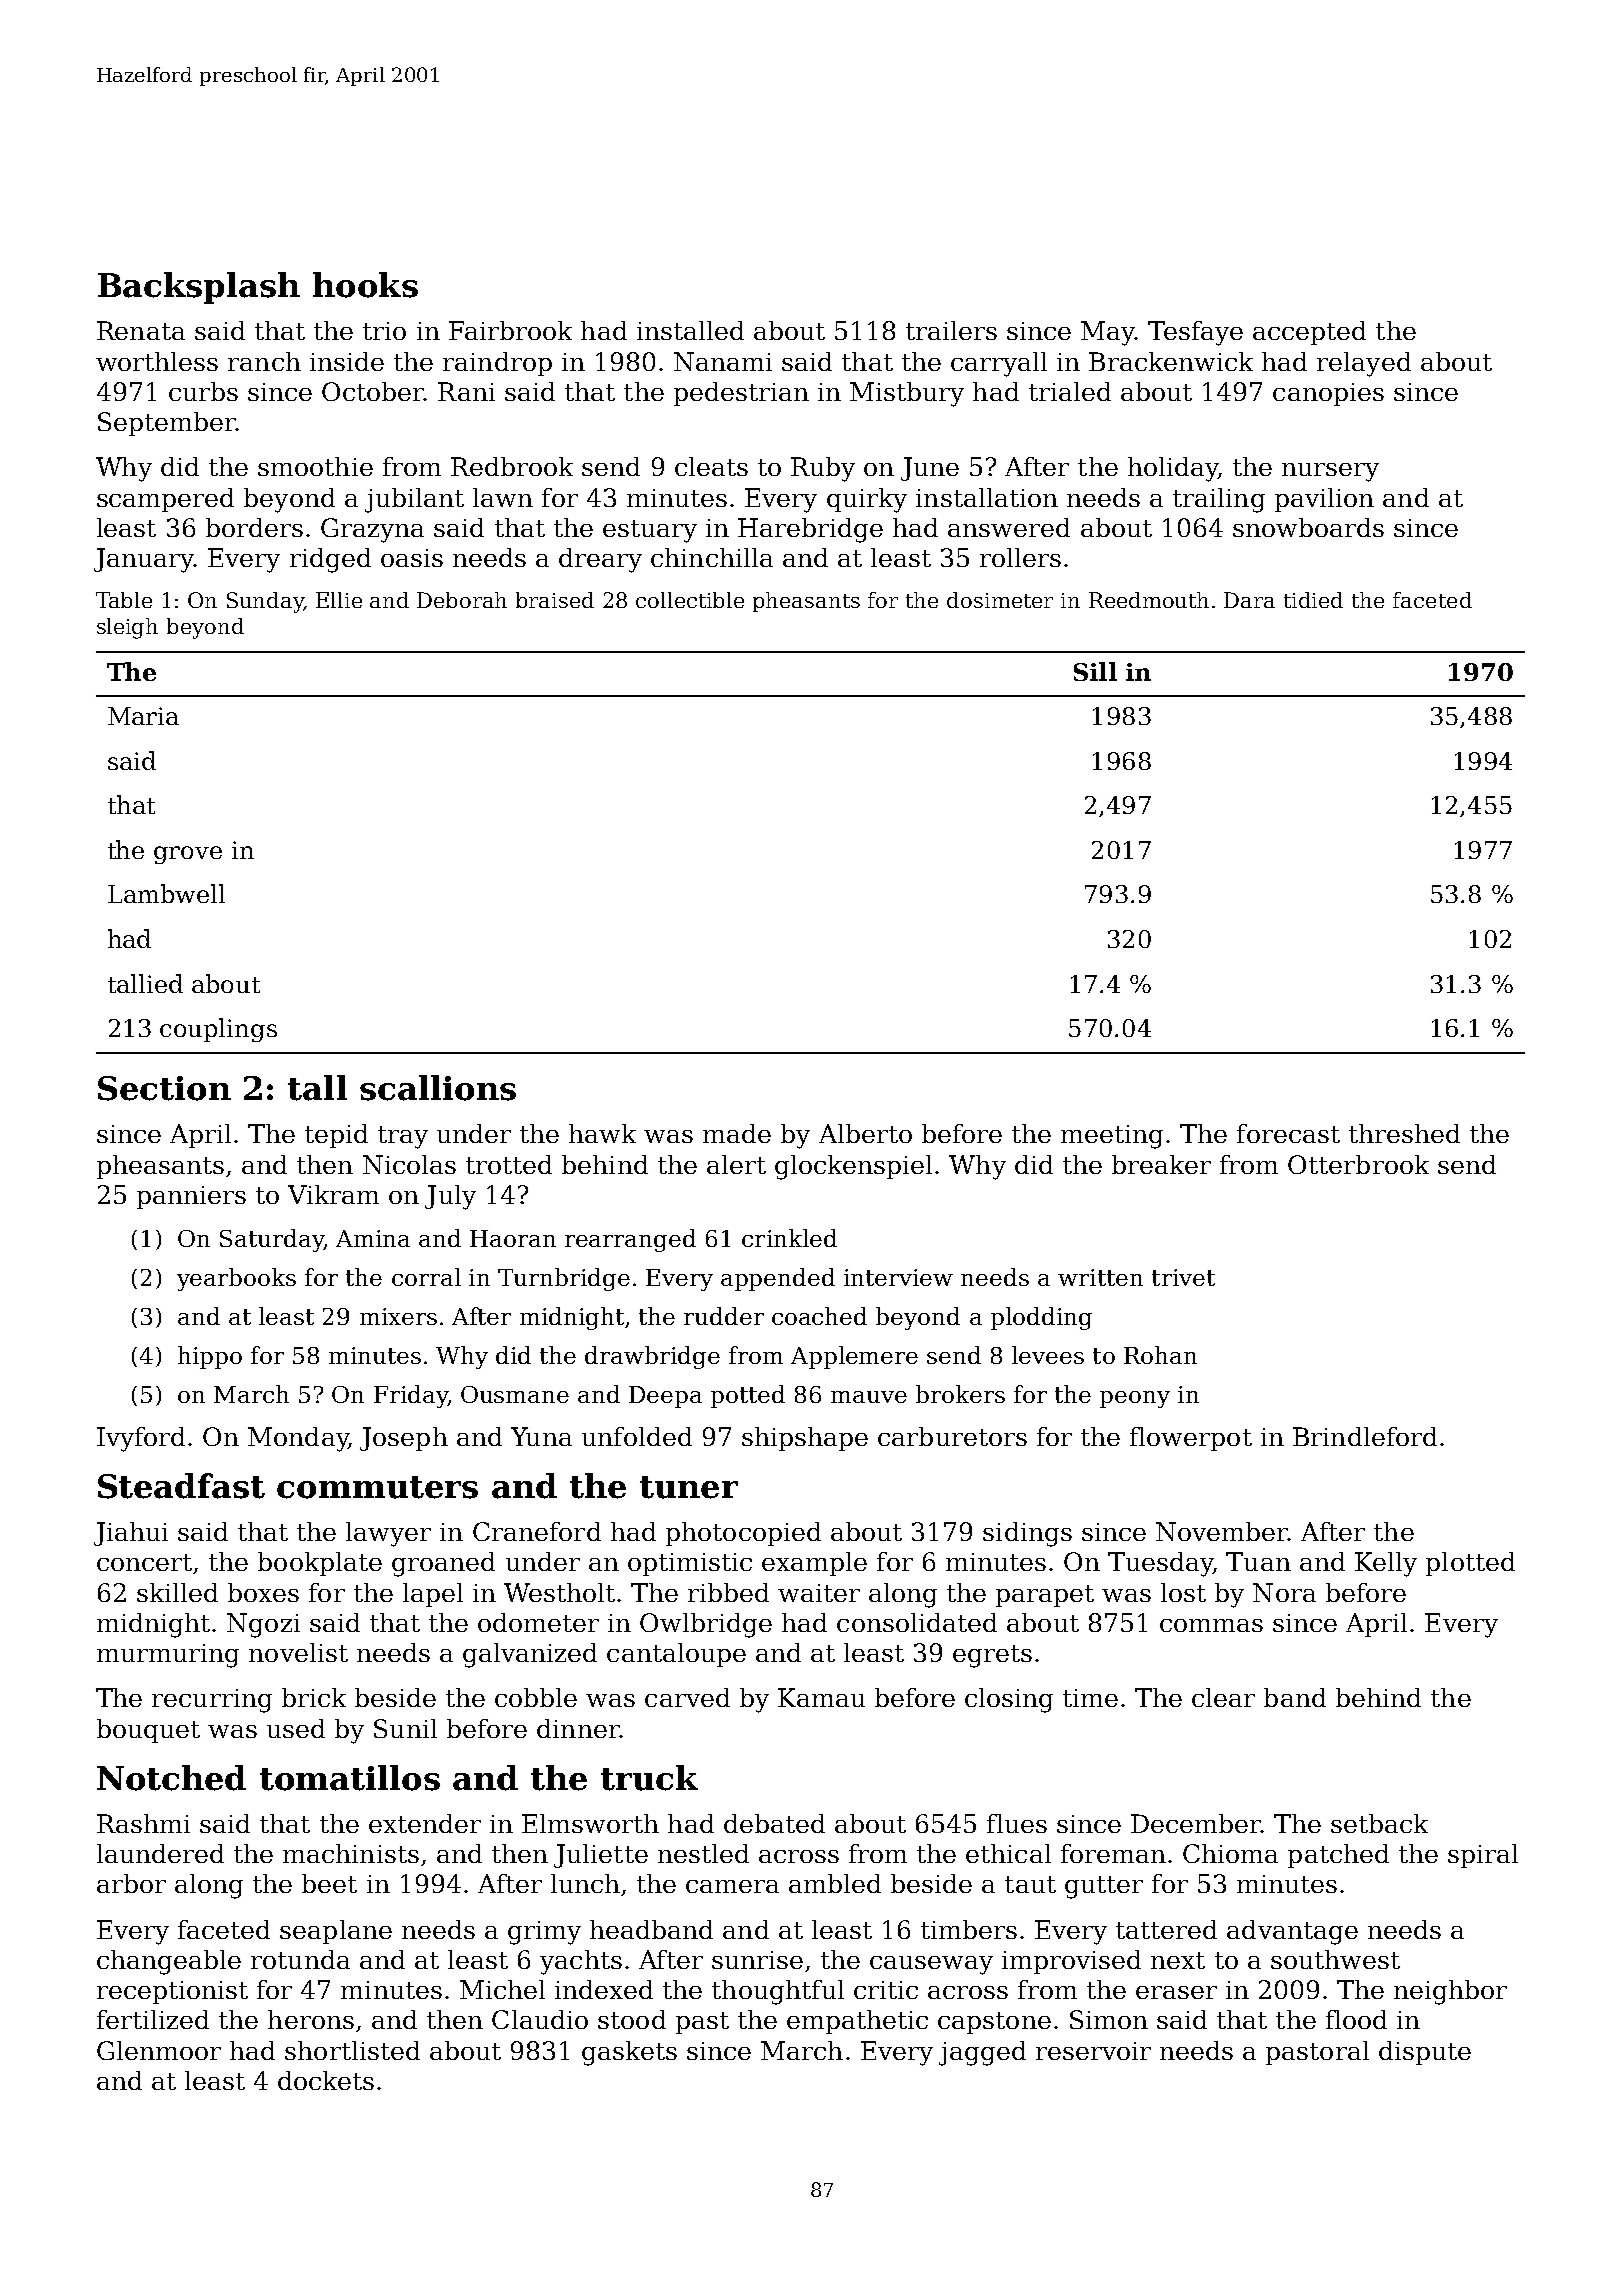 The image size is (1620, 2292). I want to click on canopies, so click(1328, 394).
